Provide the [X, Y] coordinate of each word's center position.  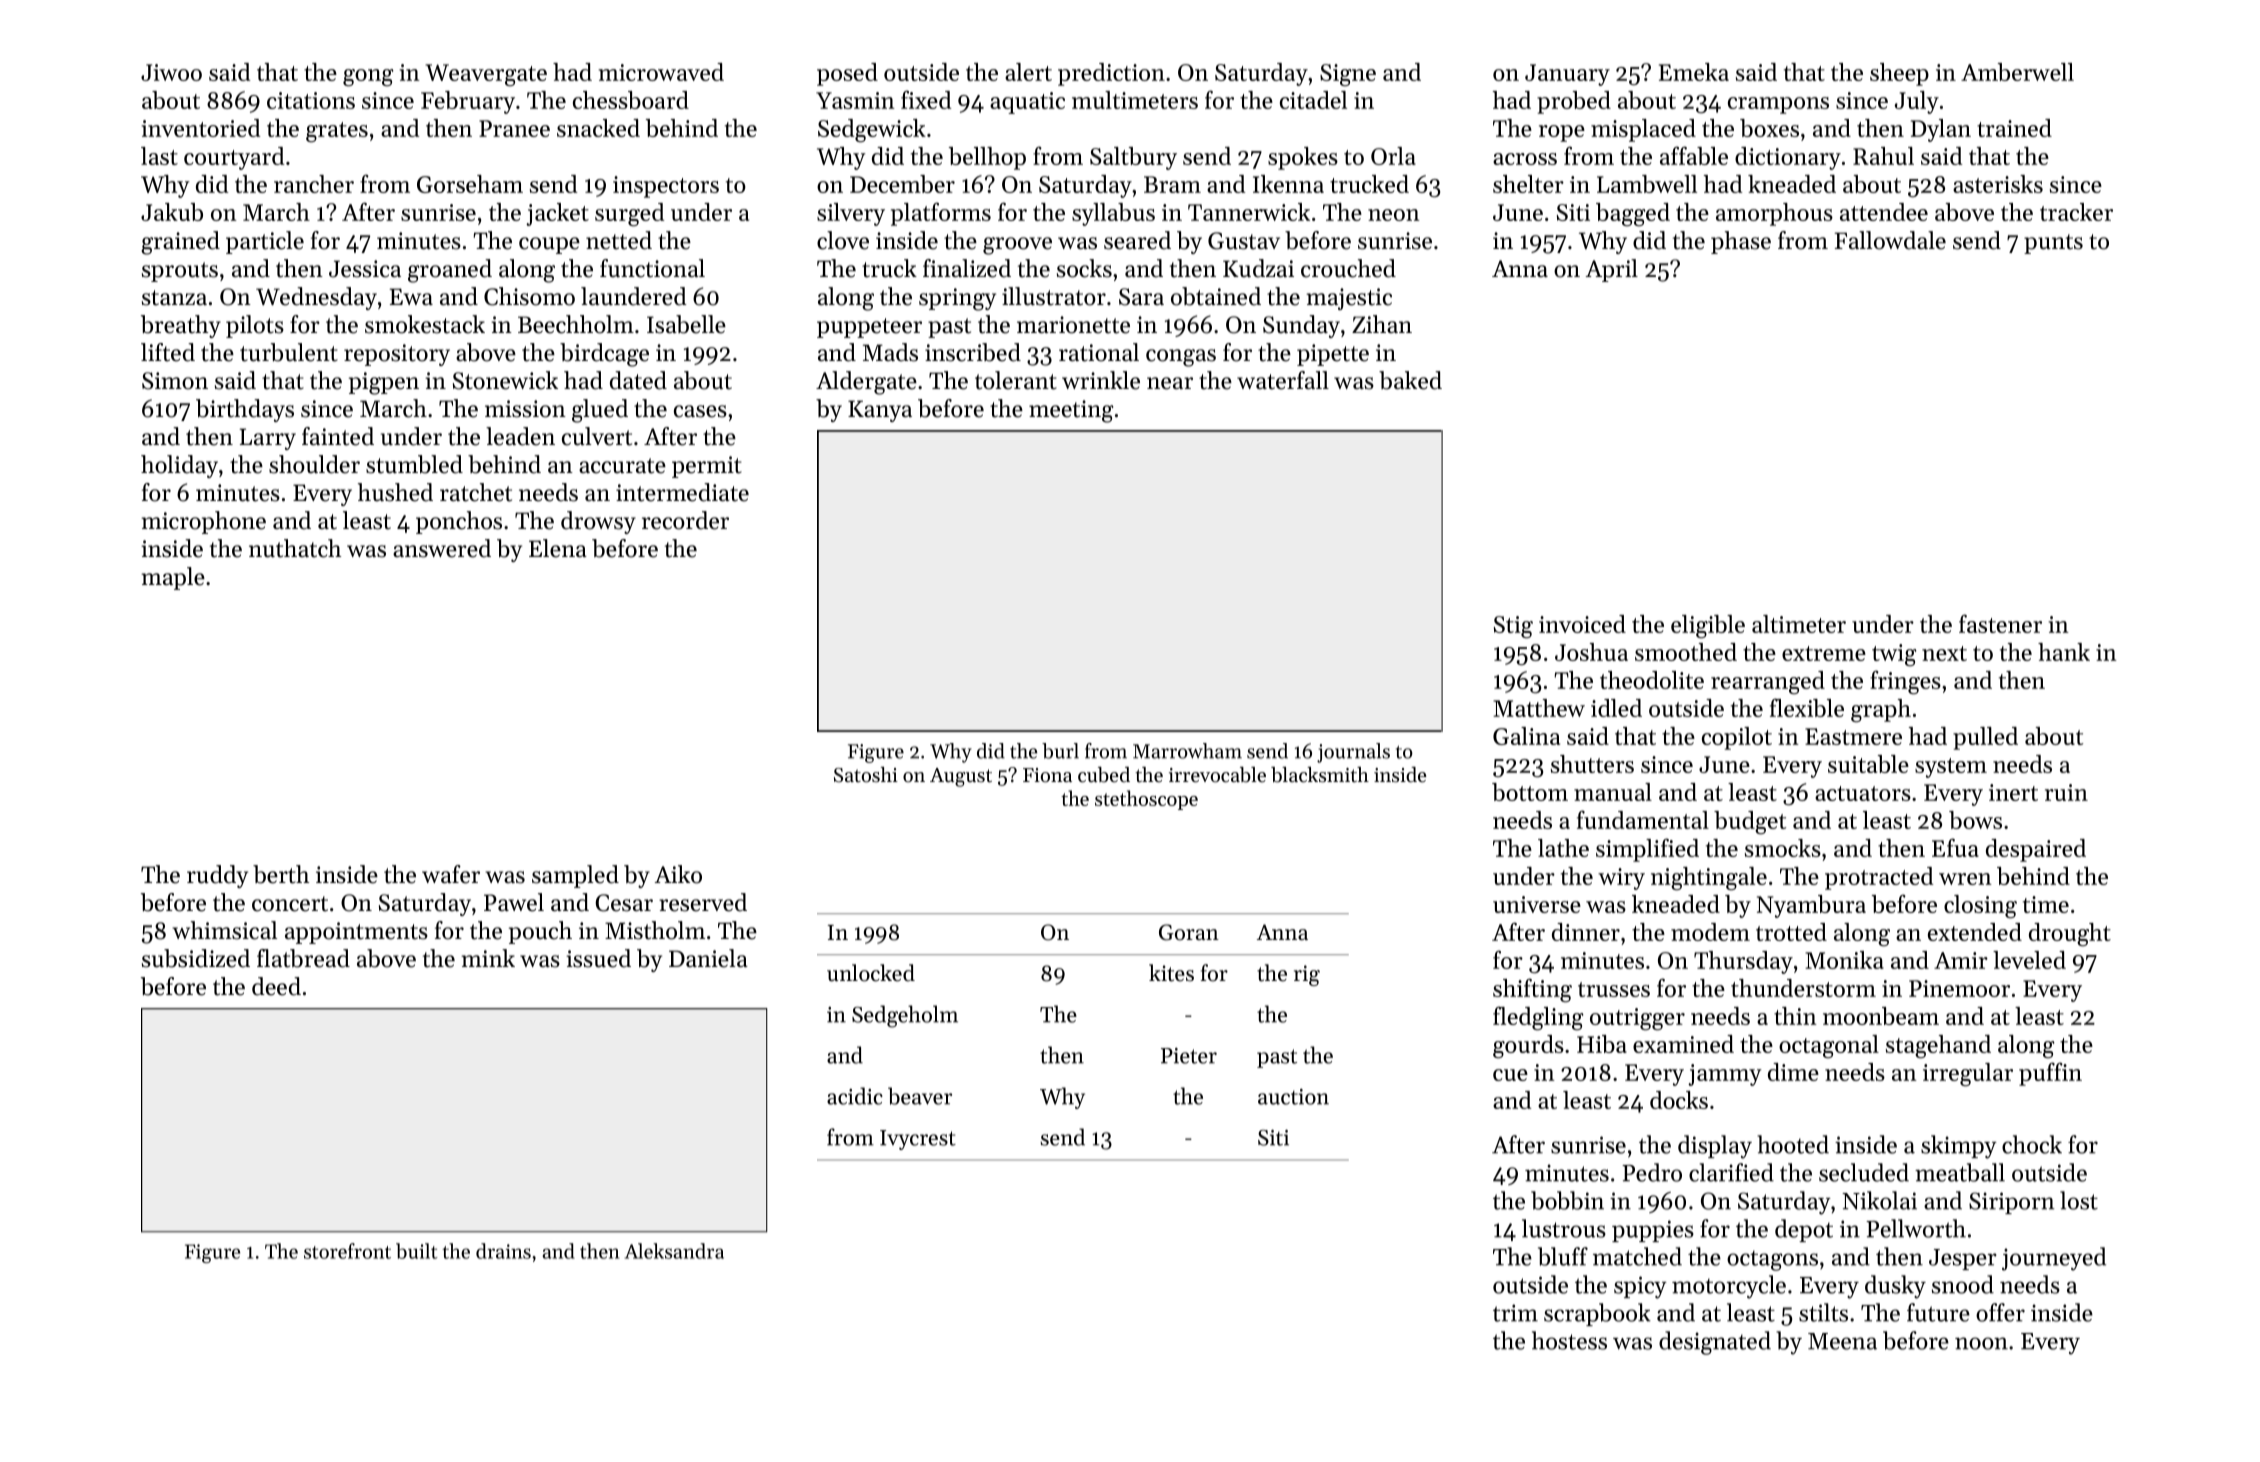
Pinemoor [1959, 988]
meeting [1071, 411]
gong [368, 78]
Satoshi [866, 775]
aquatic [1027, 103]
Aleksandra [674, 1251]
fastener [2000, 623]
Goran [1189, 932]
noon [1981, 1343]
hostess [1569, 1340]
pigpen [384, 383]
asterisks [1998, 184]
